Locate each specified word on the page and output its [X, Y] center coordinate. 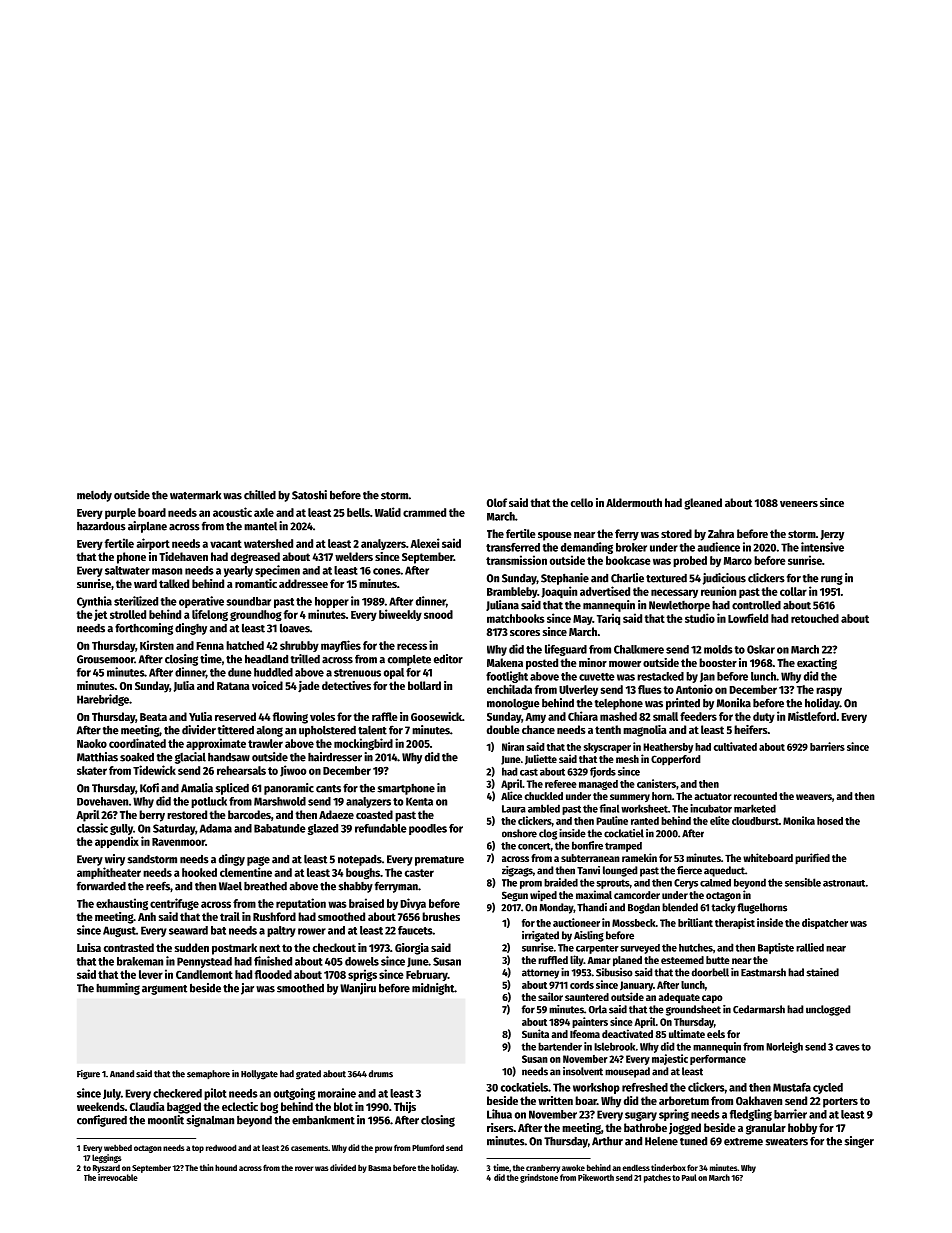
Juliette [541, 759]
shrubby [299, 646]
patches [657, 1178]
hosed [830, 821]
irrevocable [118, 1177]
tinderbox [668, 1167]
